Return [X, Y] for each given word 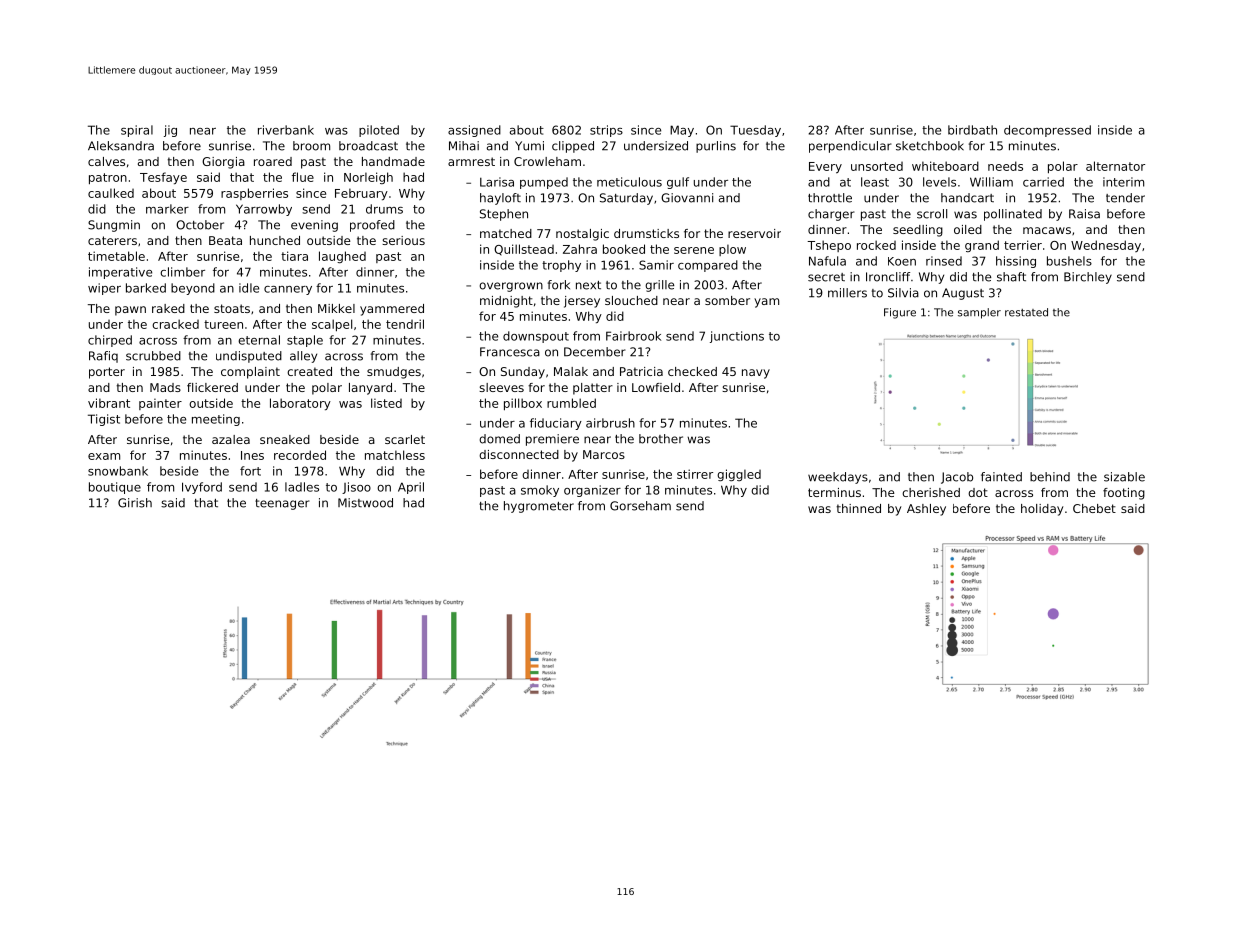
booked [624, 249]
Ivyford [202, 488]
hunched [275, 240]
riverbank [286, 130]
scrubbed [153, 356]
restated [1026, 312]
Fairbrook [633, 336]
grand [982, 246]
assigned [474, 131]
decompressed [1047, 131]
